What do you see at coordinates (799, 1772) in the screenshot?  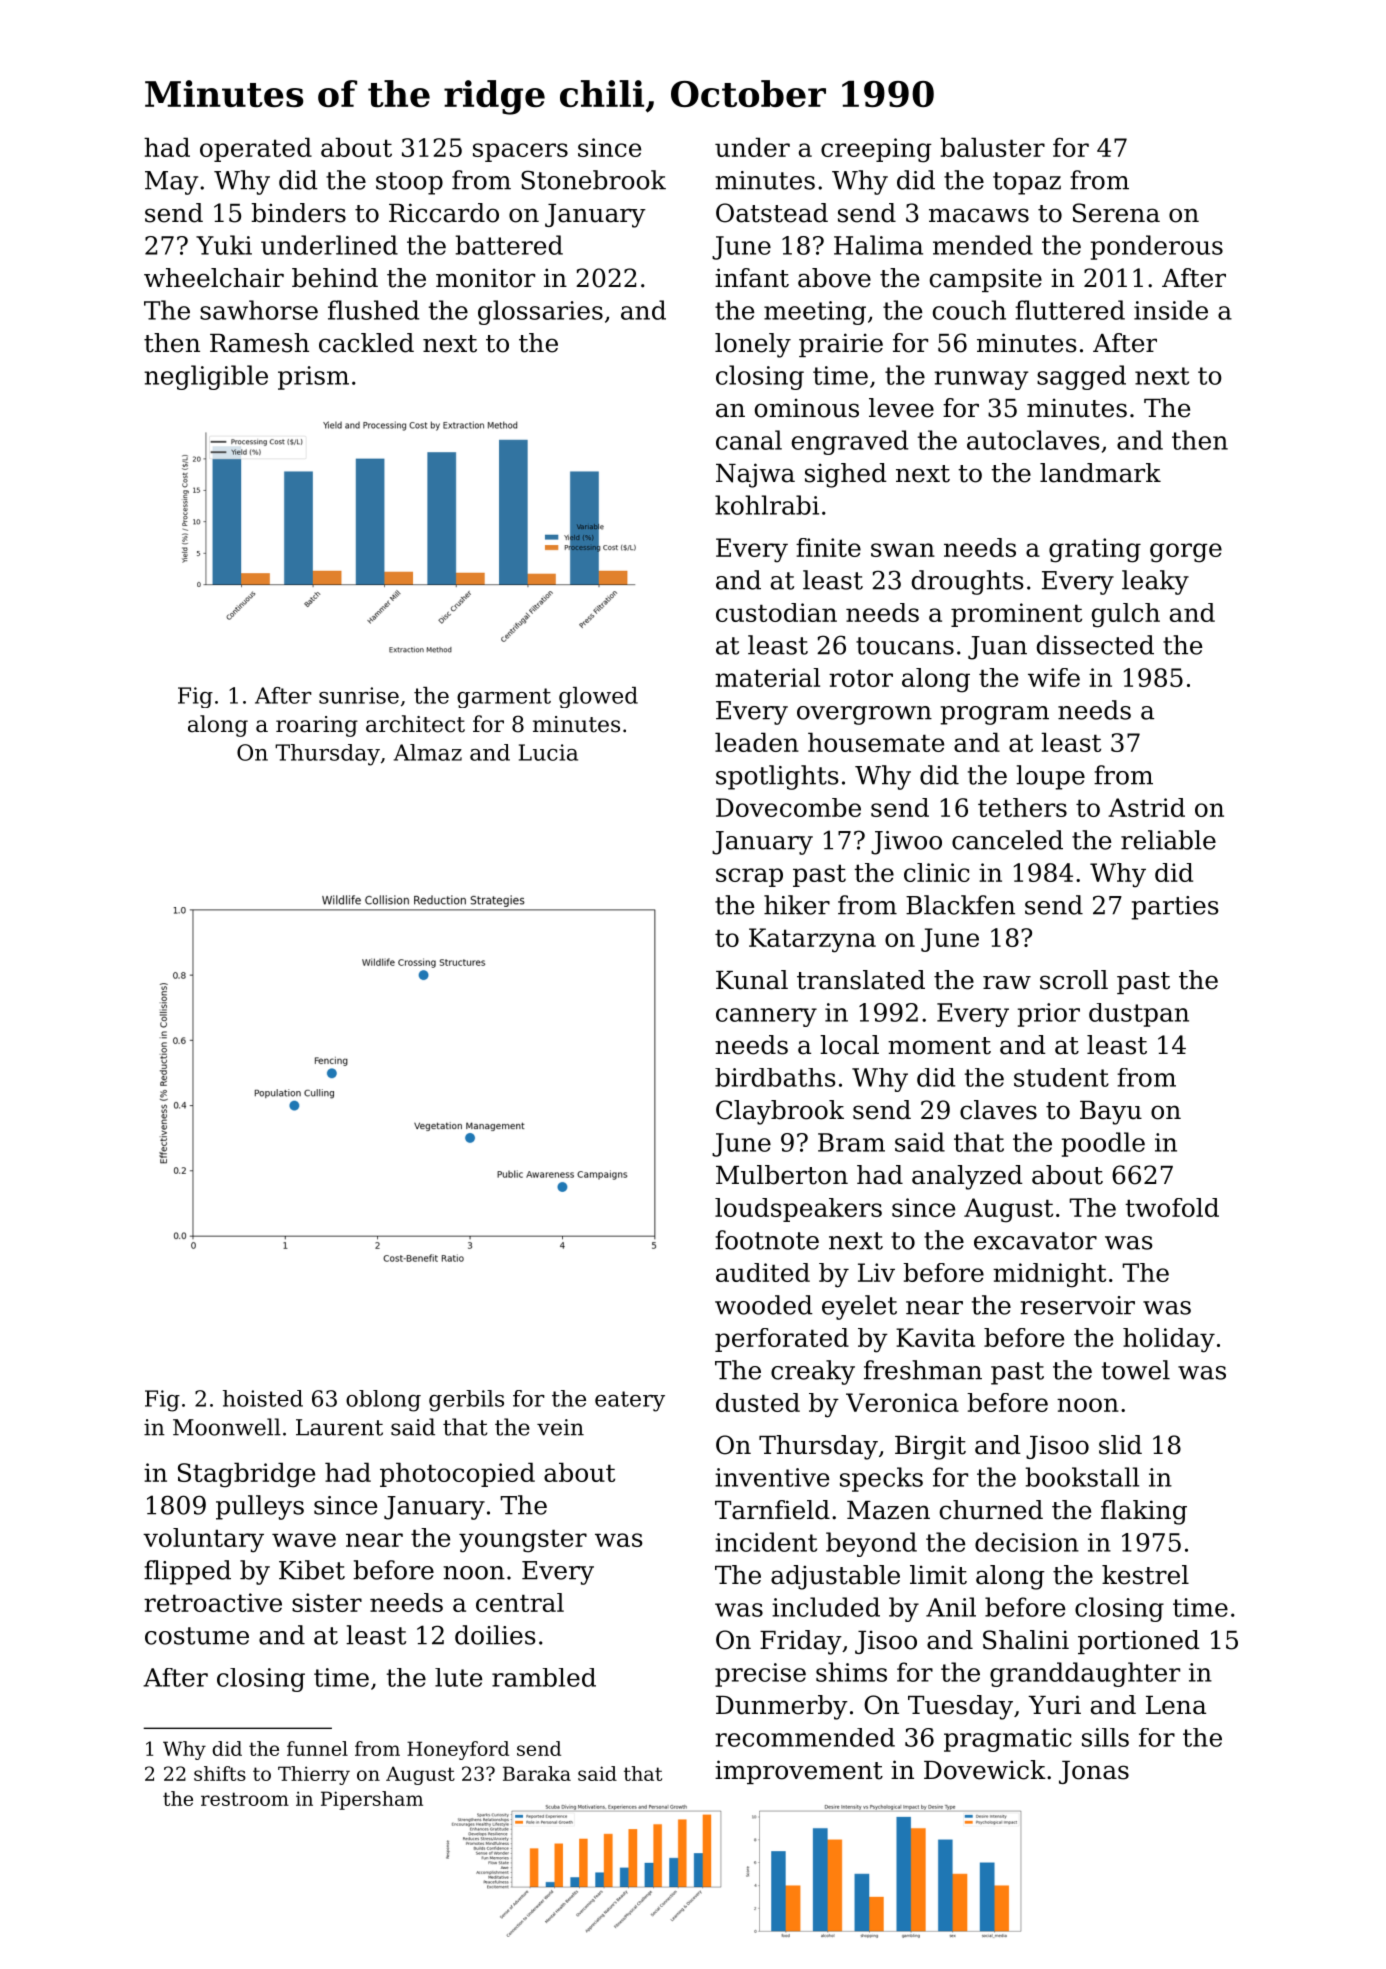 I see `improvement` at bounding box center [799, 1772].
